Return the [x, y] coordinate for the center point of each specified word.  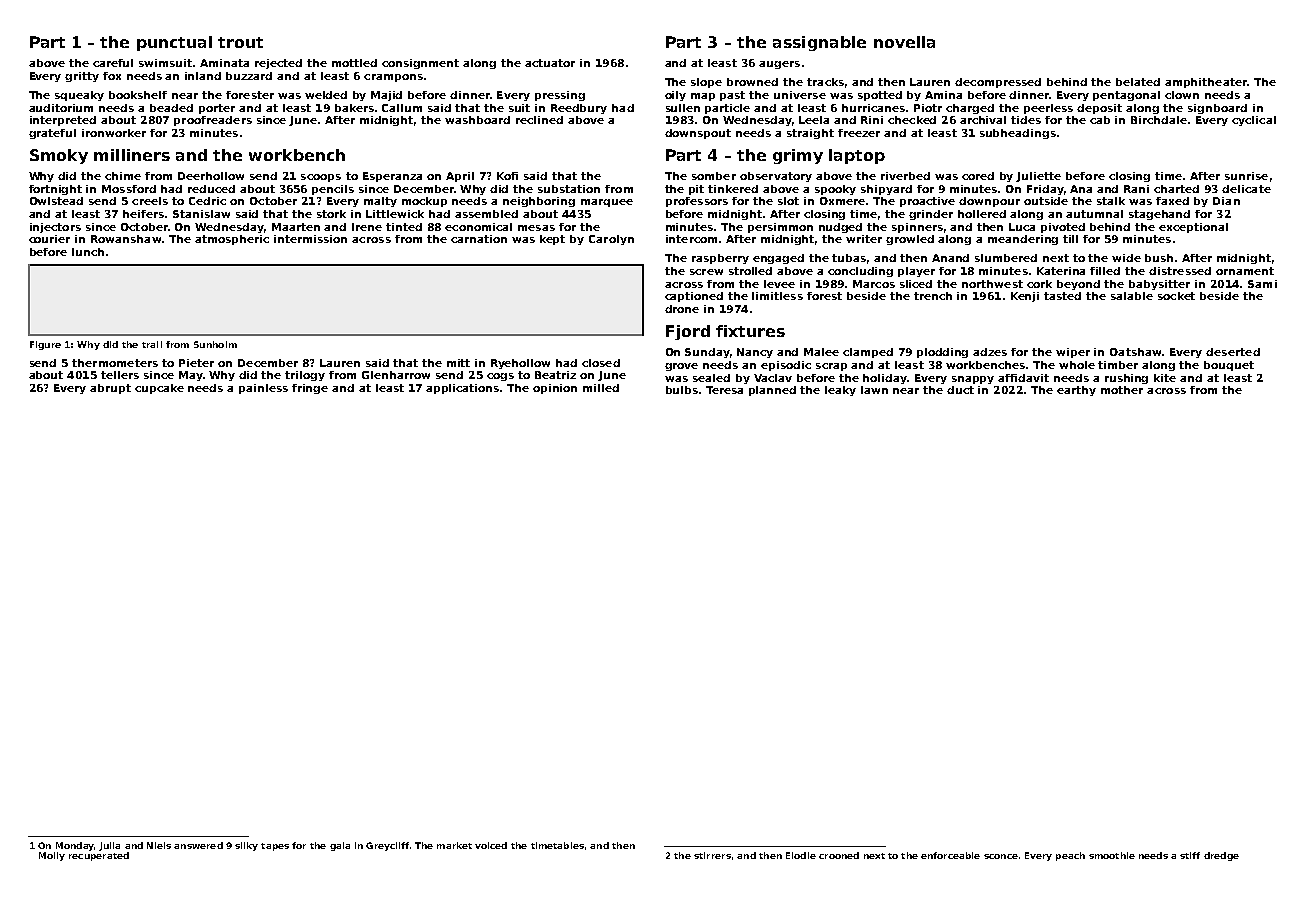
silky [246, 846]
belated [1138, 82]
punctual [174, 43]
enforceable [950, 855]
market [454, 845]
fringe [310, 389]
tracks [825, 82]
